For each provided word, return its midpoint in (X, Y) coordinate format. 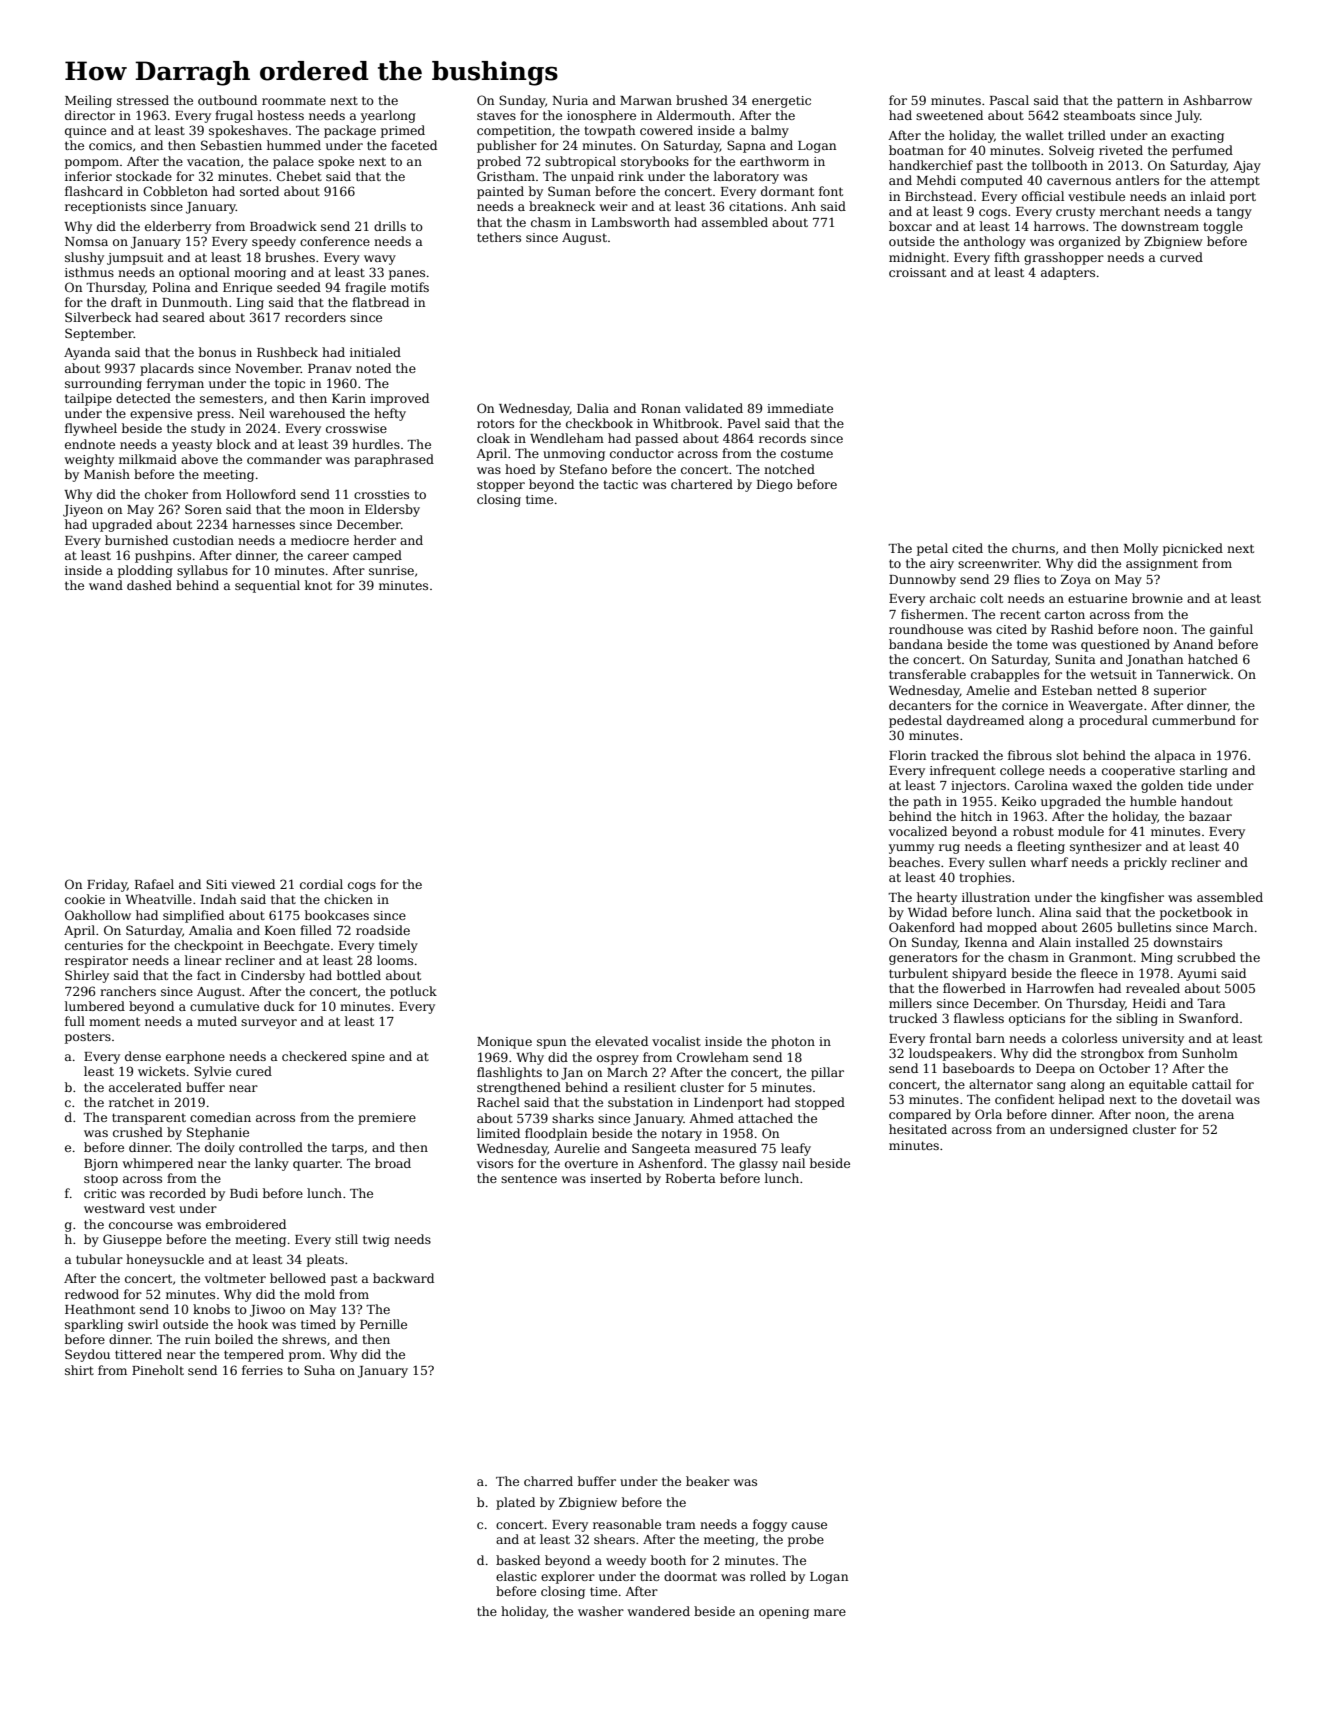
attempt (1235, 182)
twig (376, 1241)
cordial (321, 884)
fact (209, 975)
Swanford (1209, 1018)
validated (714, 408)
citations (756, 206)
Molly (1141, 549)
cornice (1025, 705)
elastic (516, 1576)
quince (85, 132)
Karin (349, 398)
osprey (618, 1060)
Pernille (383, 1324)
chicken (348, 899)
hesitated (918, 1129)
